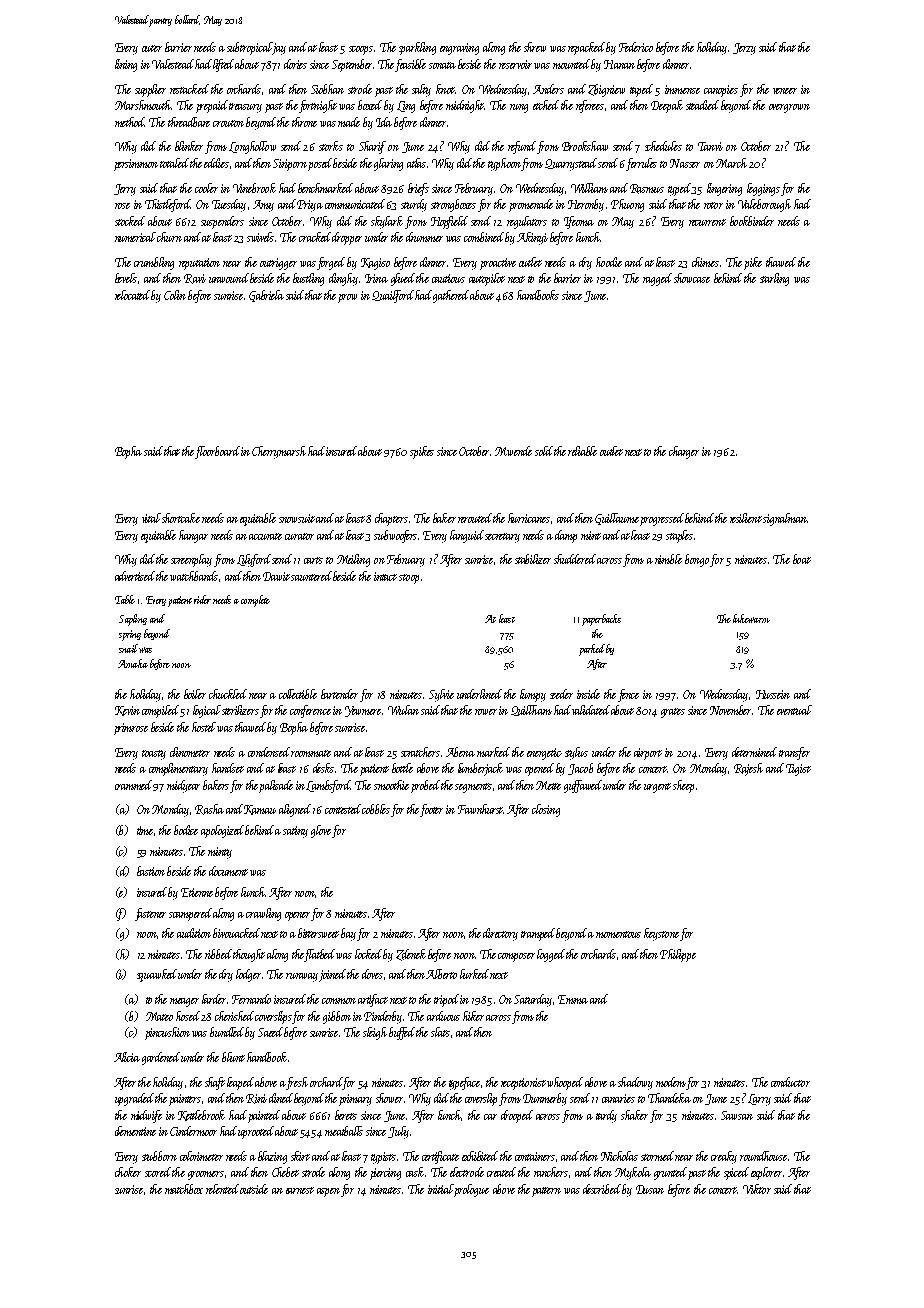 The image size is (924, 1308). I want to click on matchbox, so click(184, 1189).
